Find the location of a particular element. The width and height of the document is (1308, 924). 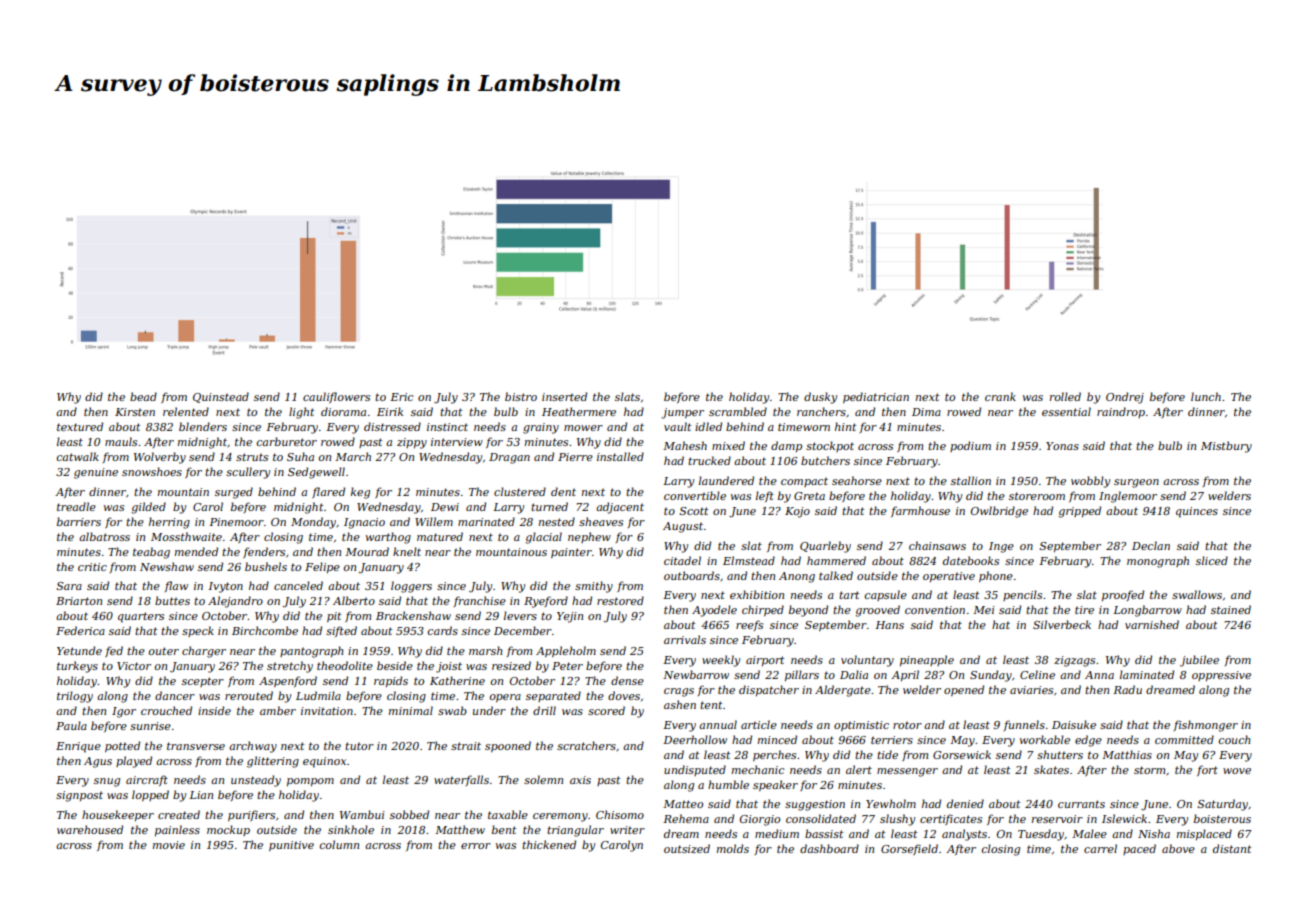

reefs is located at coordinates (749, 625).
